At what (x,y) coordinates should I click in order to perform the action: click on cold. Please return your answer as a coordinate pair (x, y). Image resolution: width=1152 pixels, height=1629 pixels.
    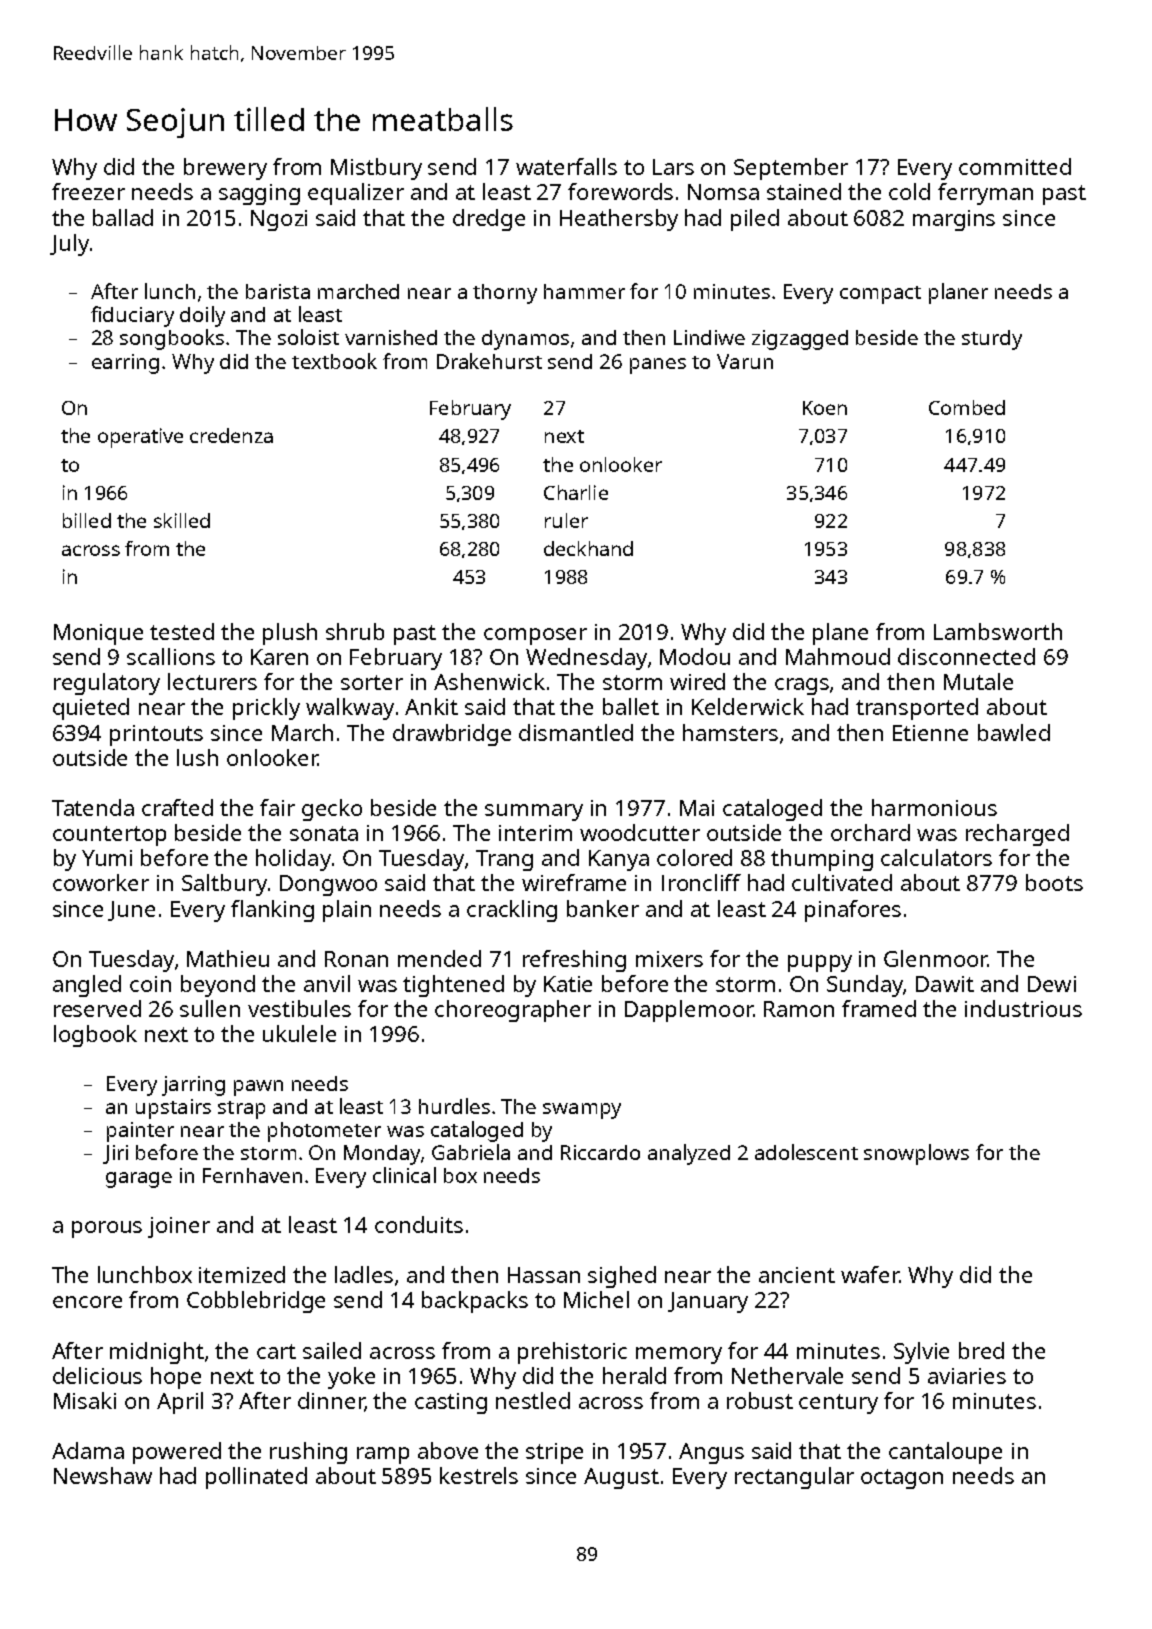
    Looking at the image, I should click on (909, 191).
